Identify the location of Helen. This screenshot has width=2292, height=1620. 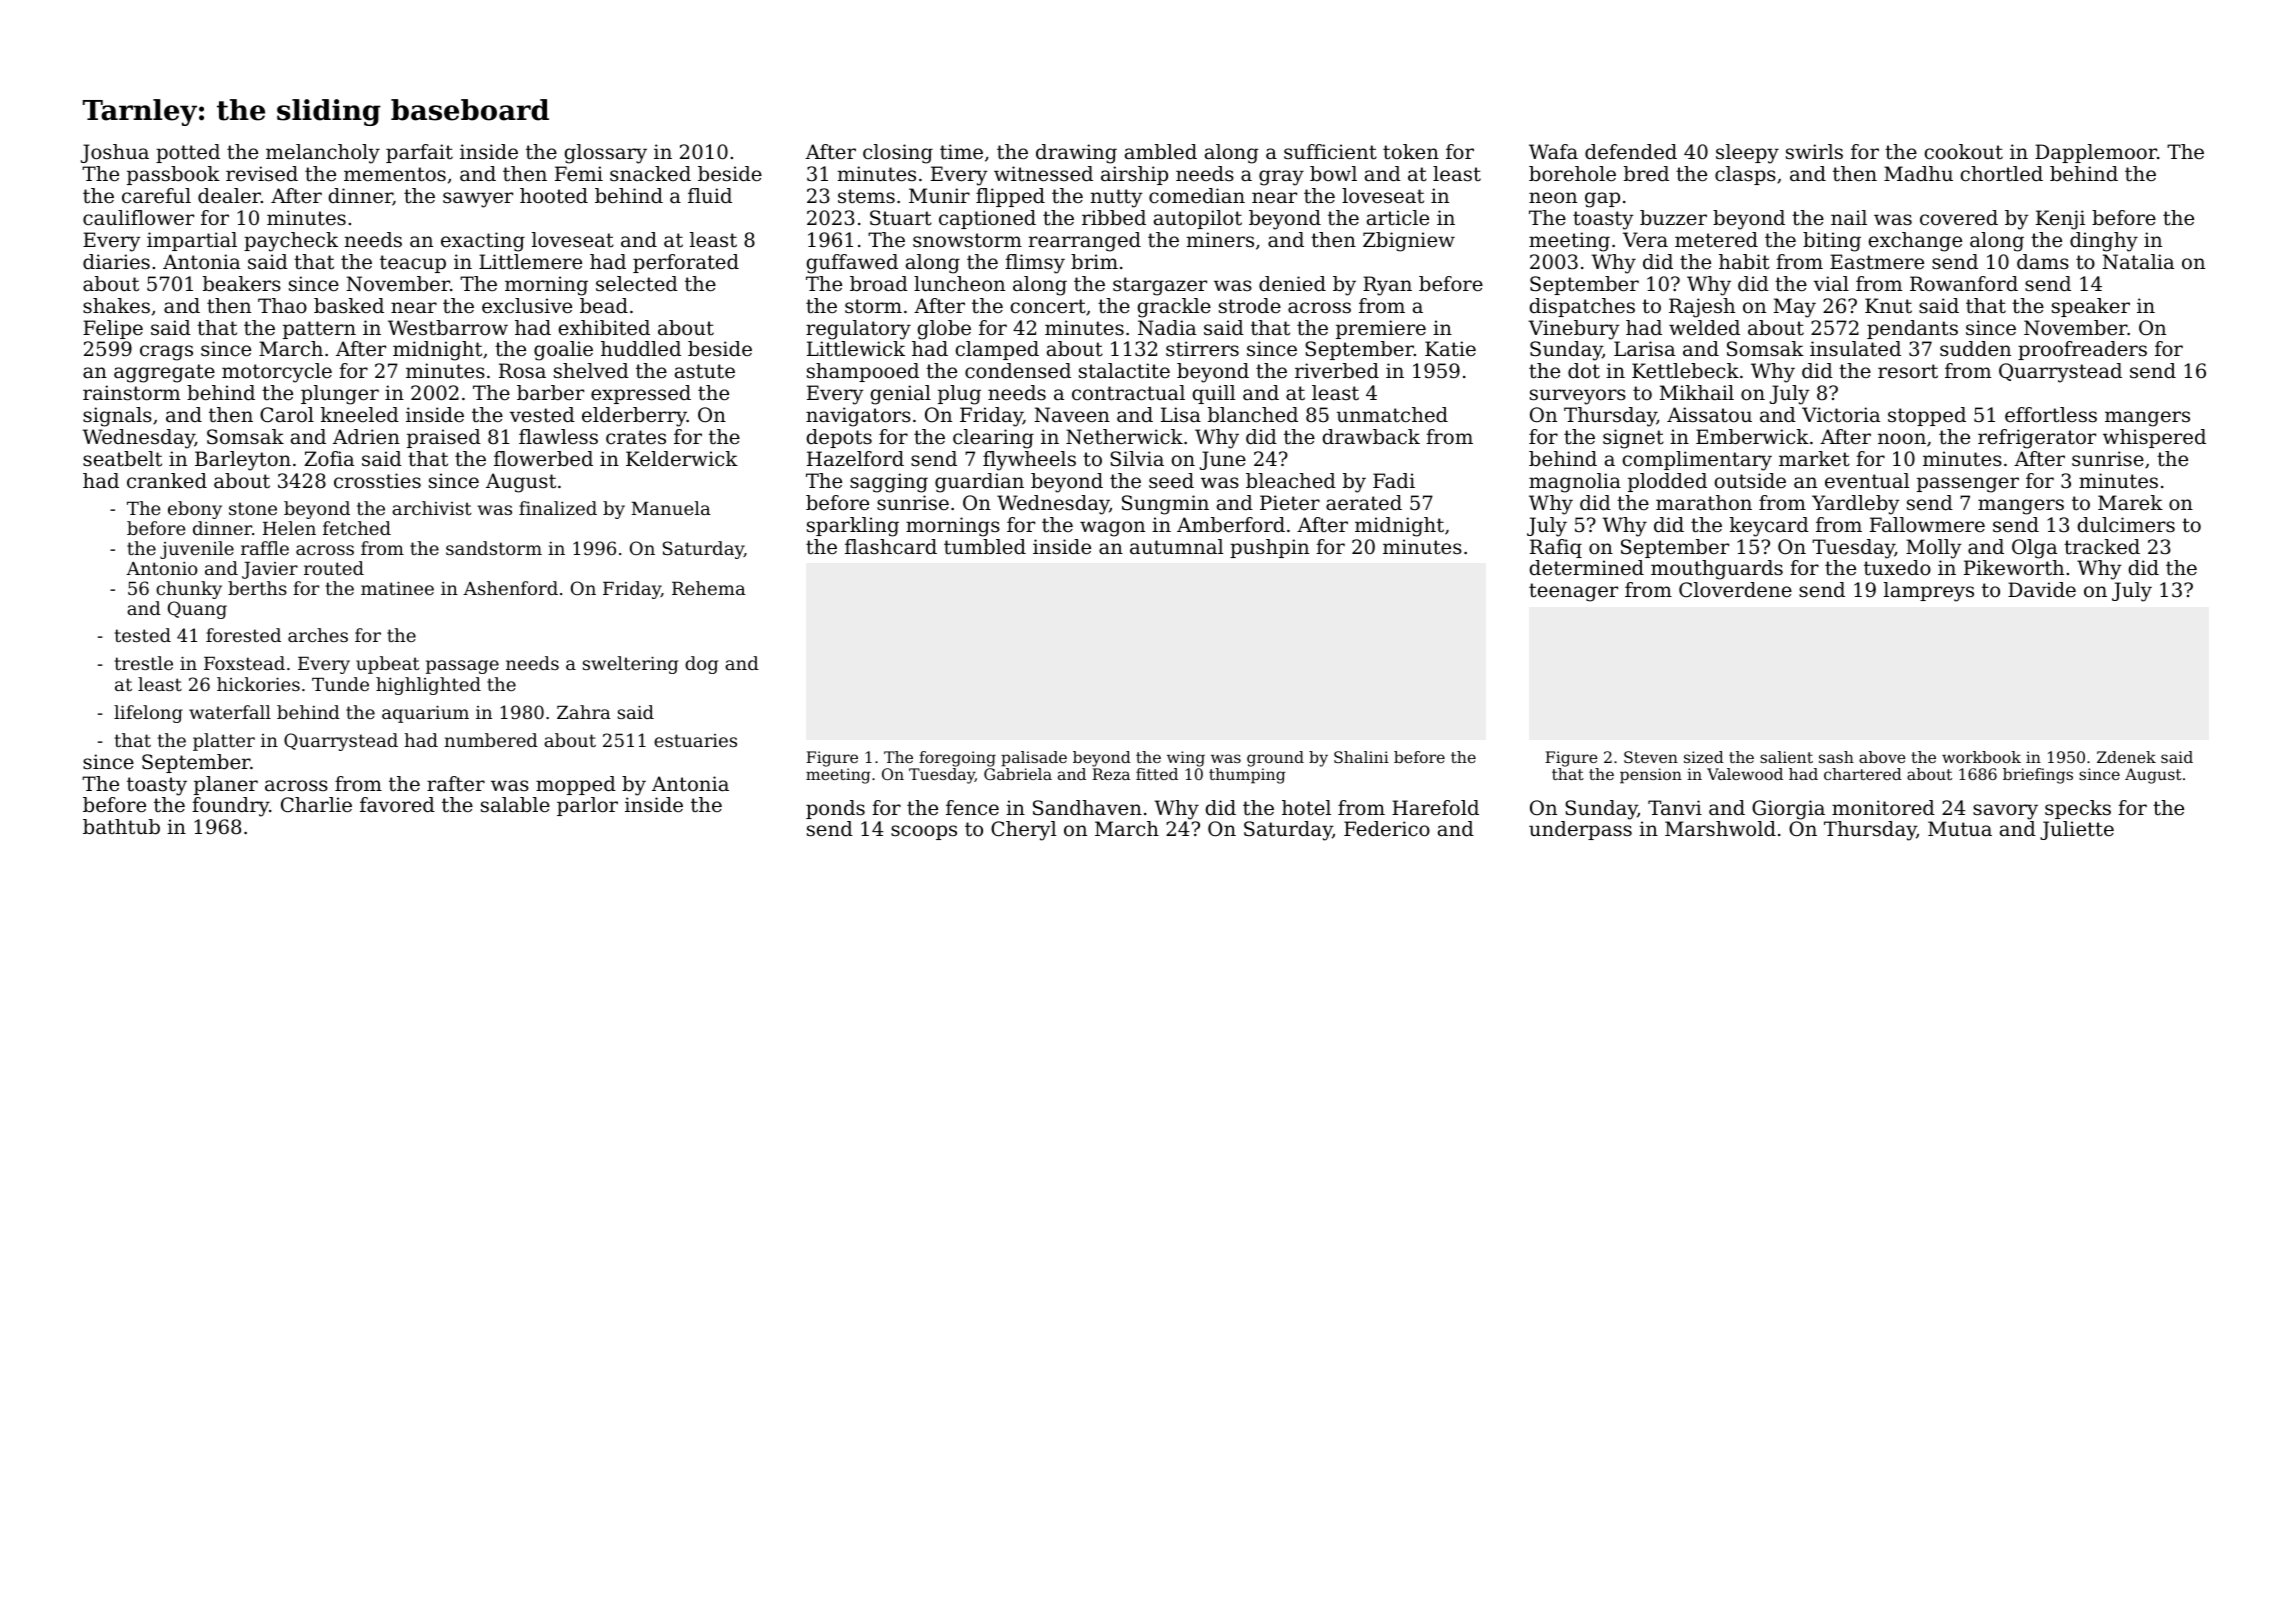
(289, 528).
